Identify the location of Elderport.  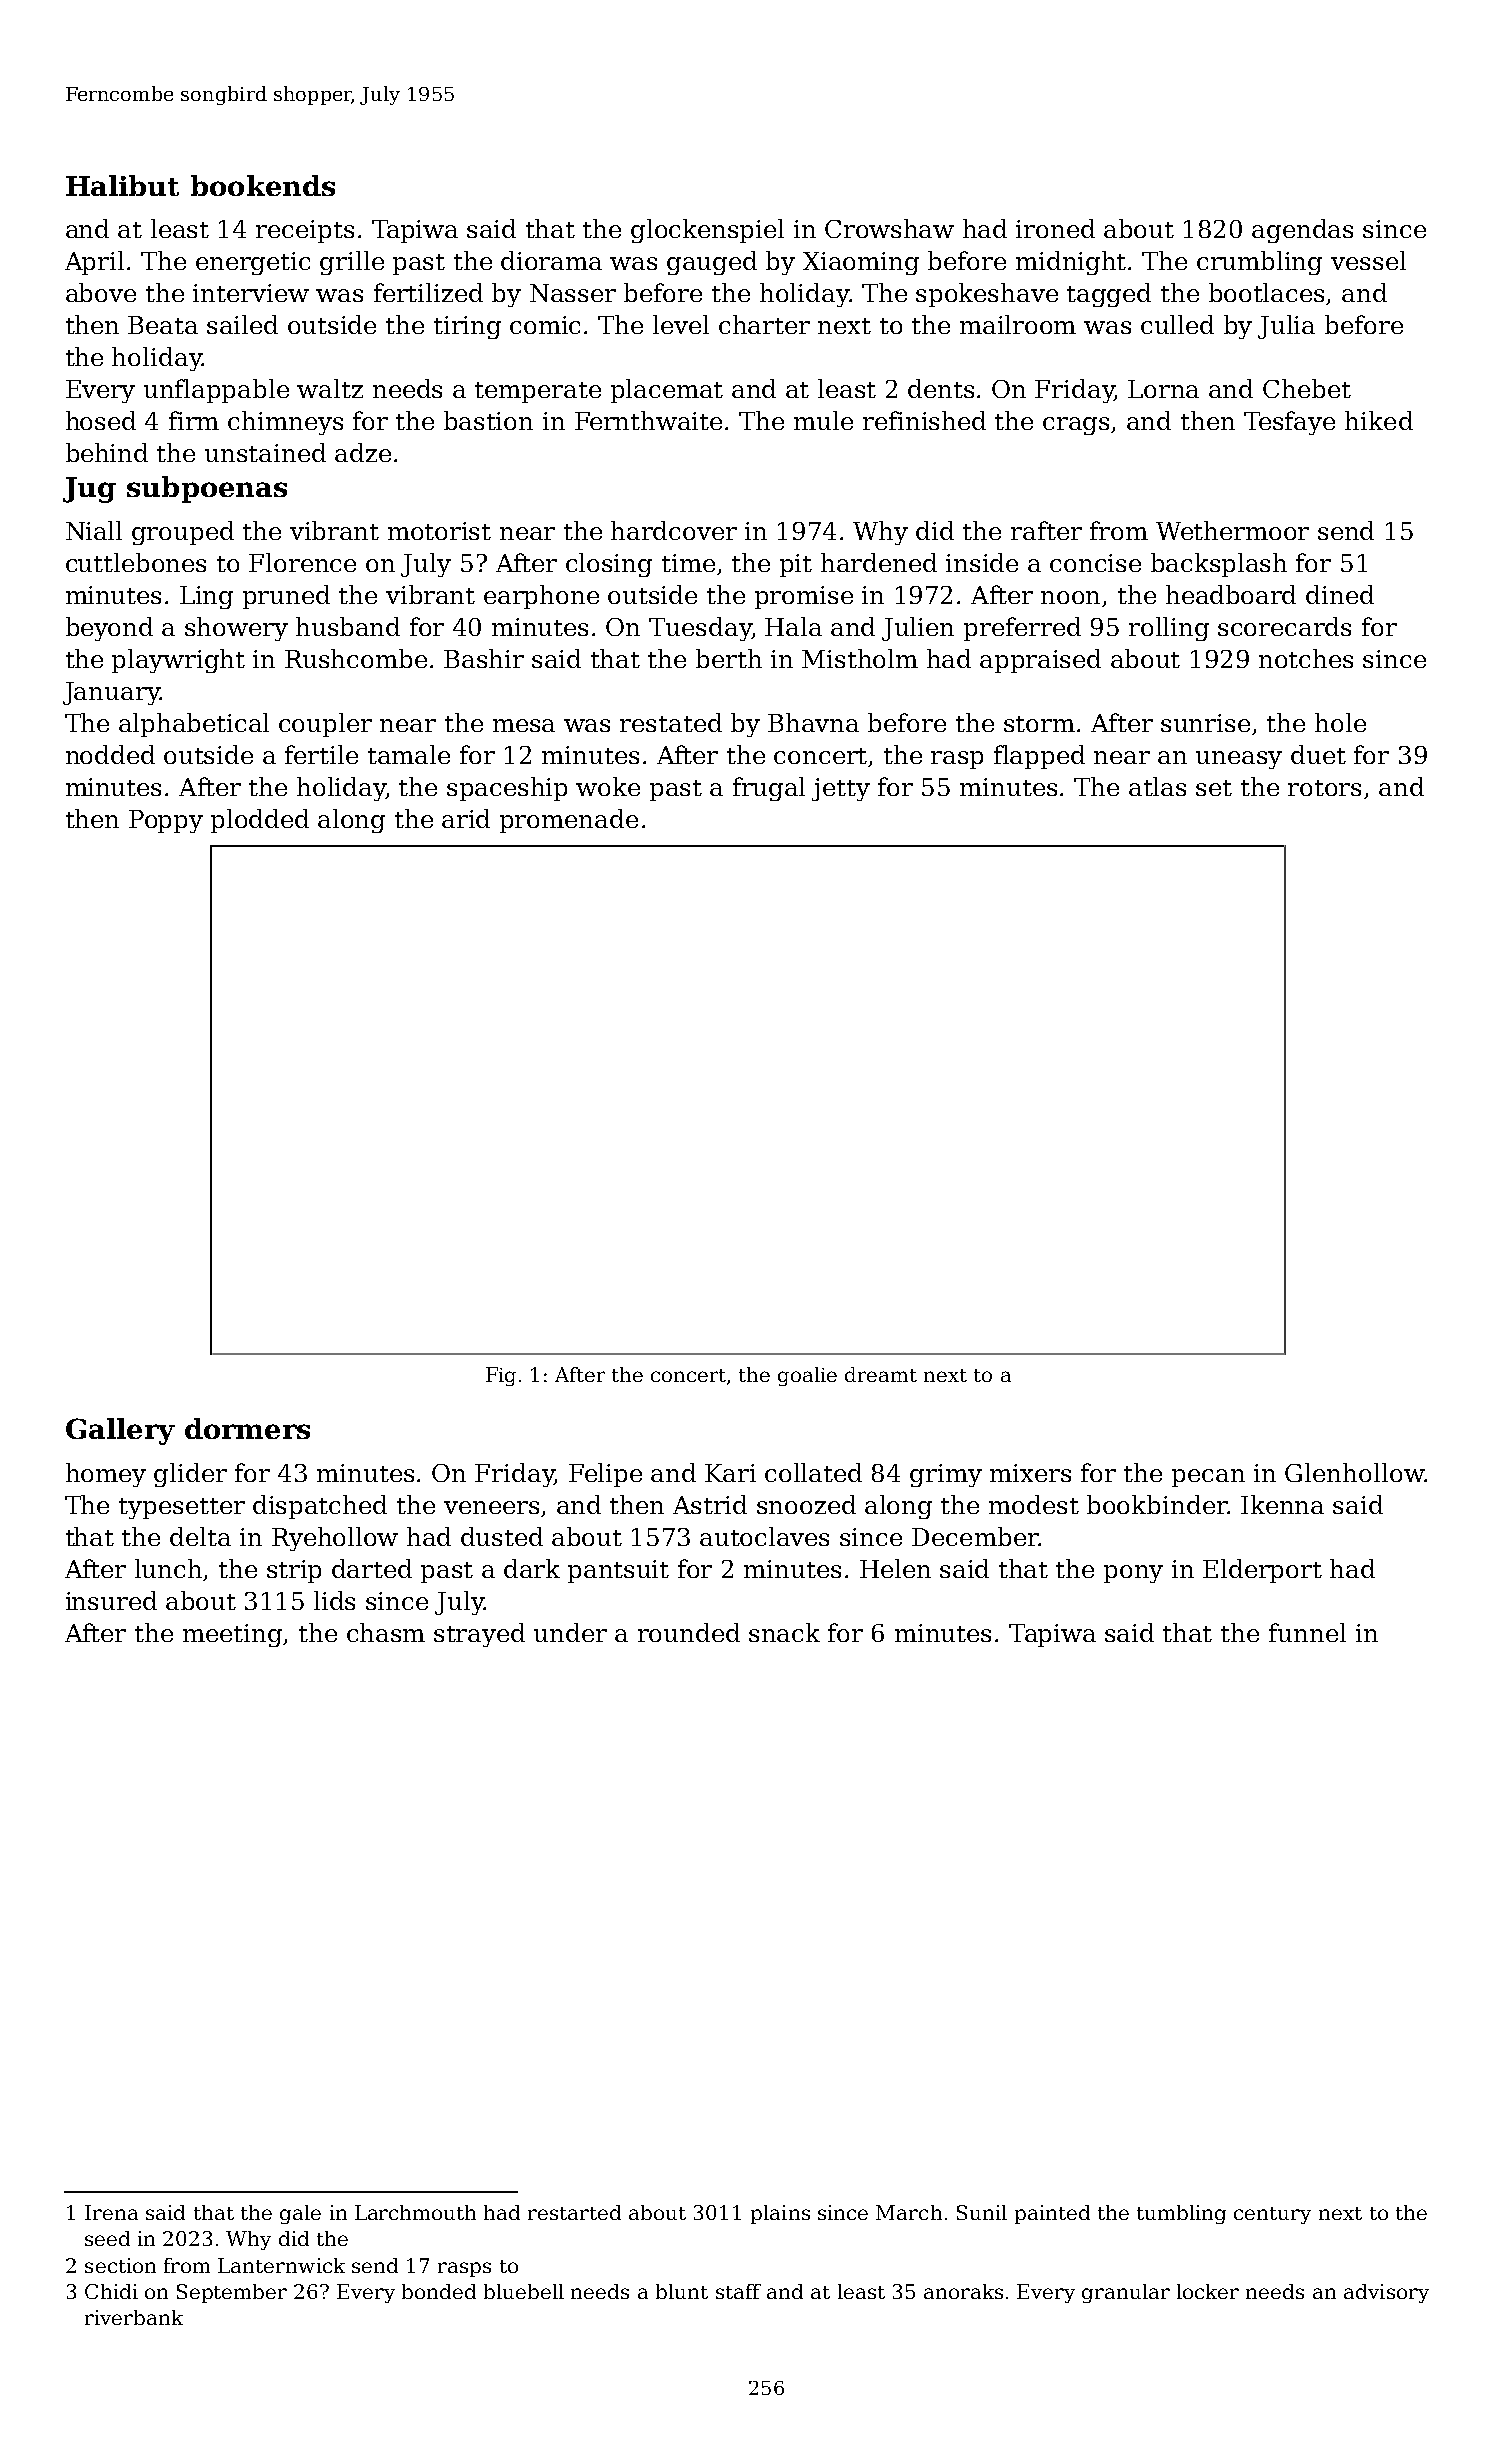
(1262, 1571).
